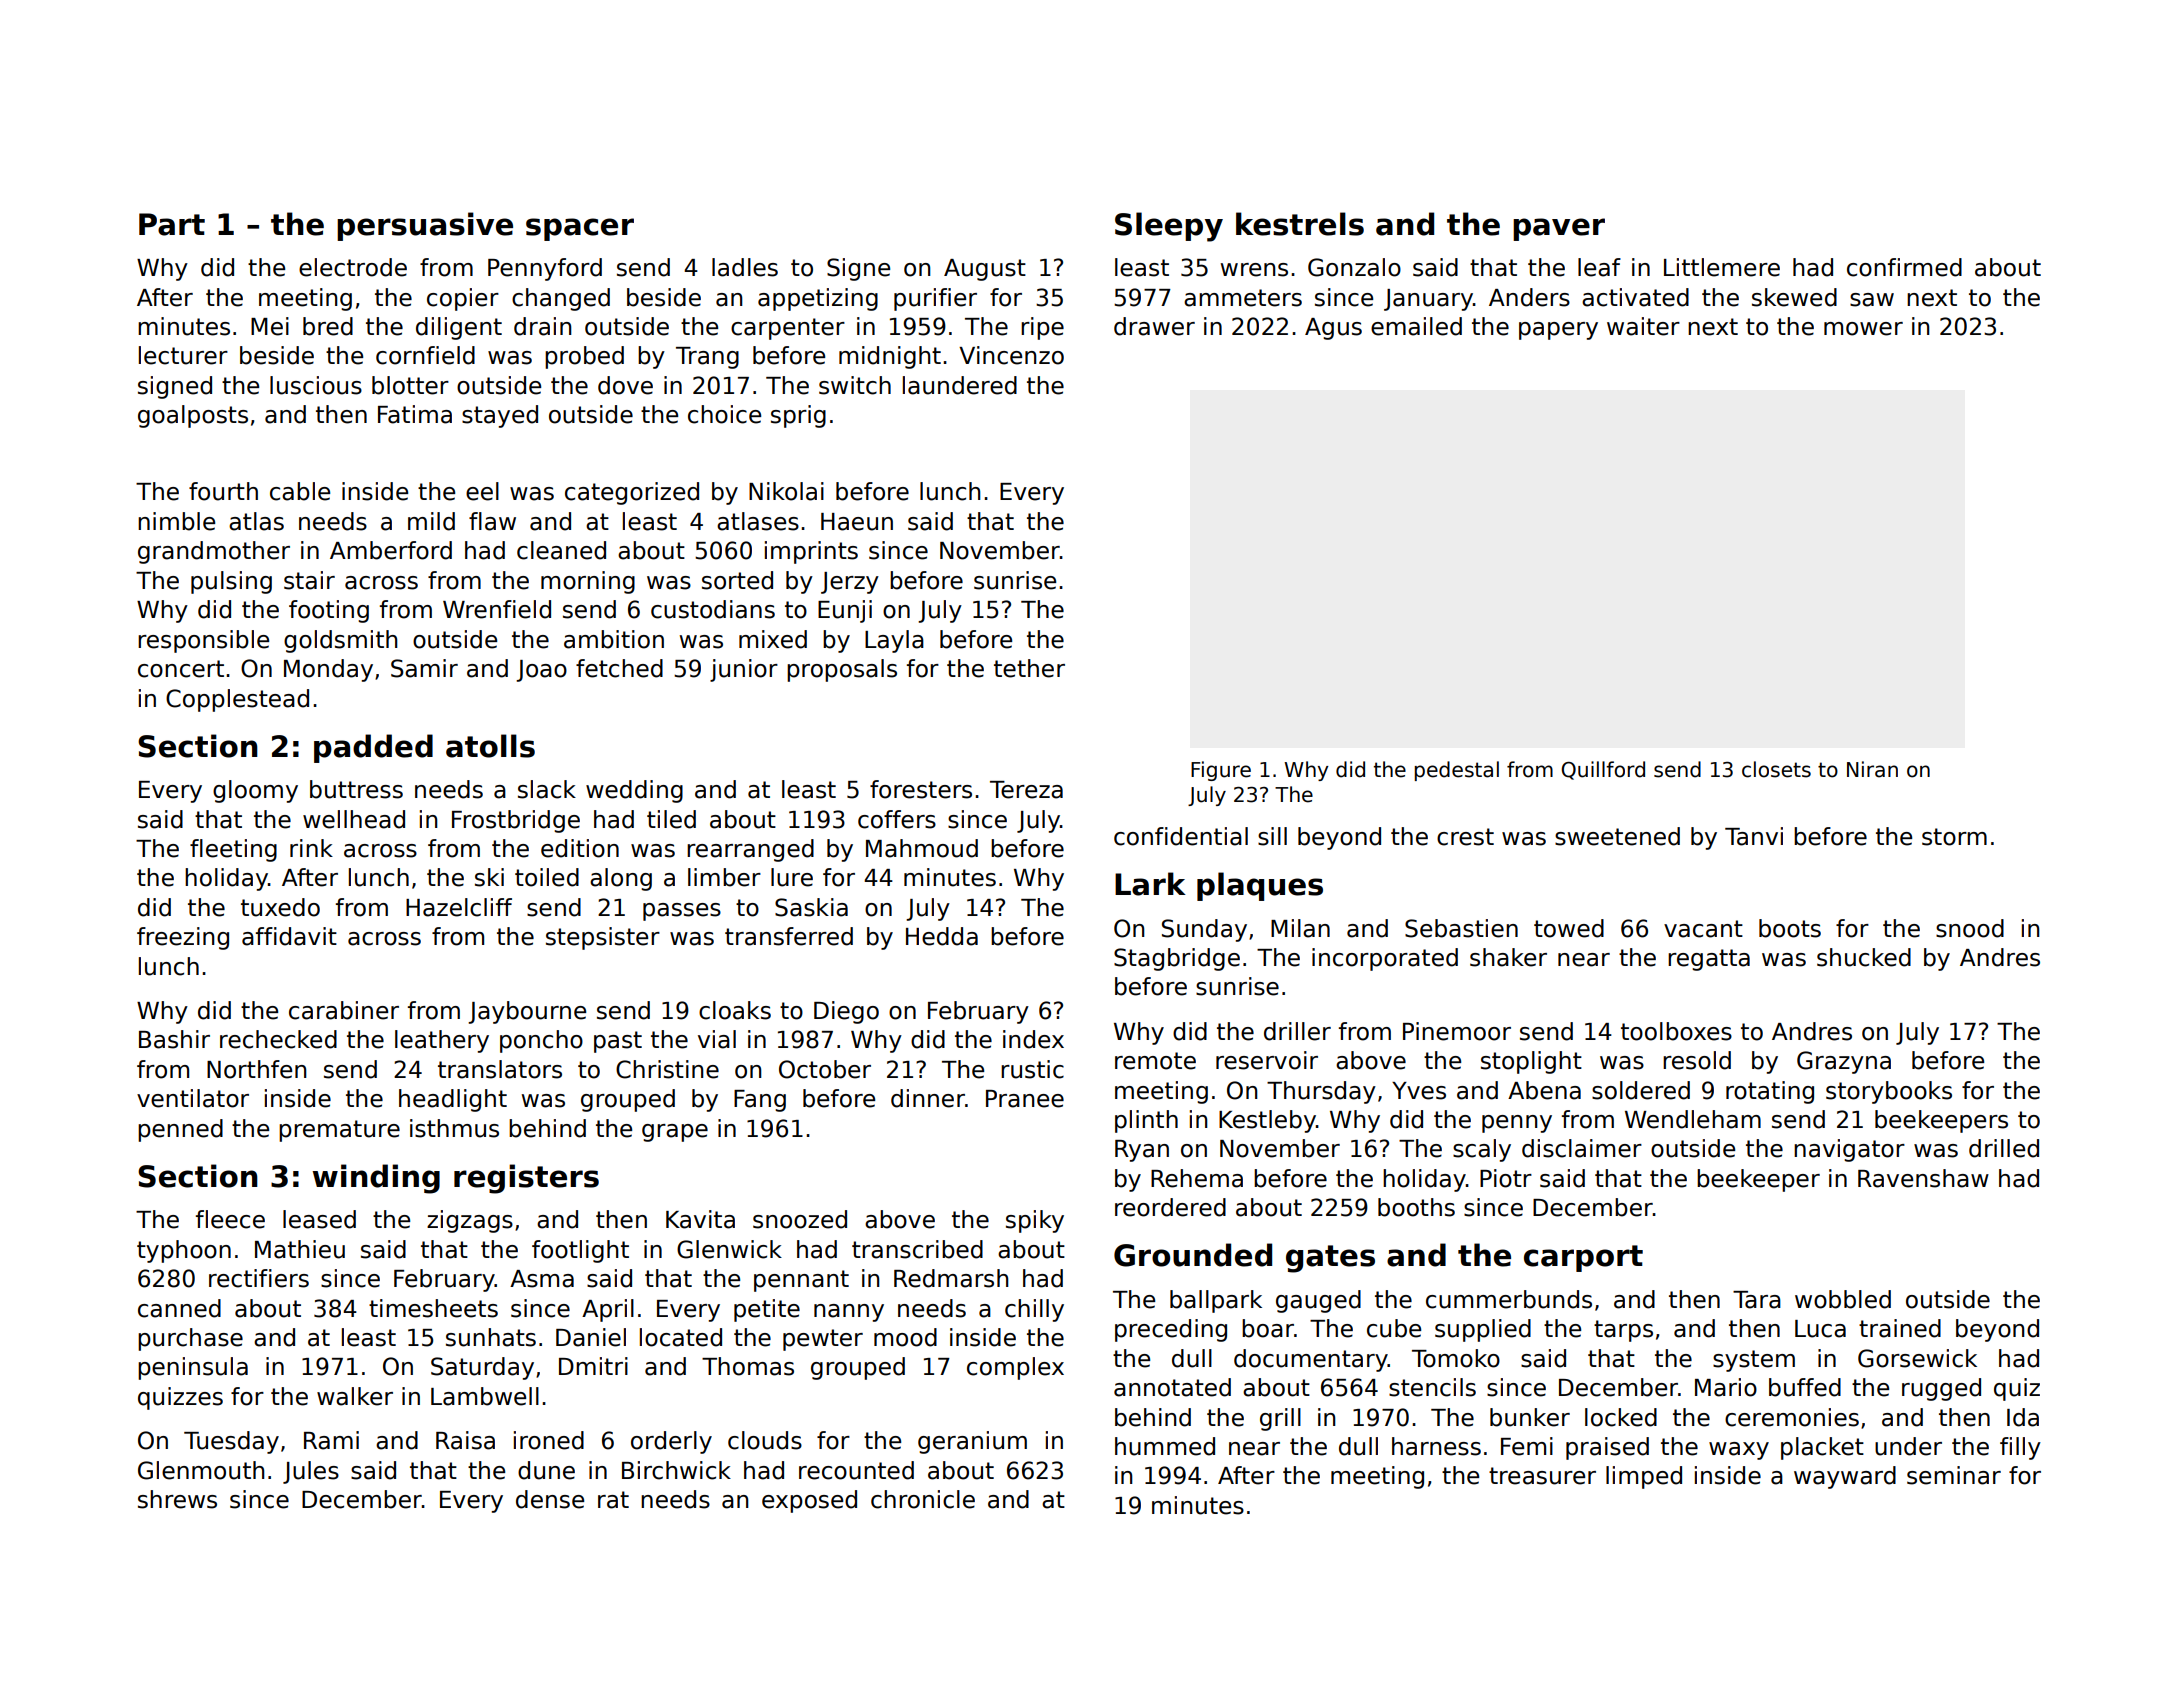 The image size is (2178, 1683). Describe the element at coordinates (580, 229) in the screenshot. I see `spacer` at that location.
